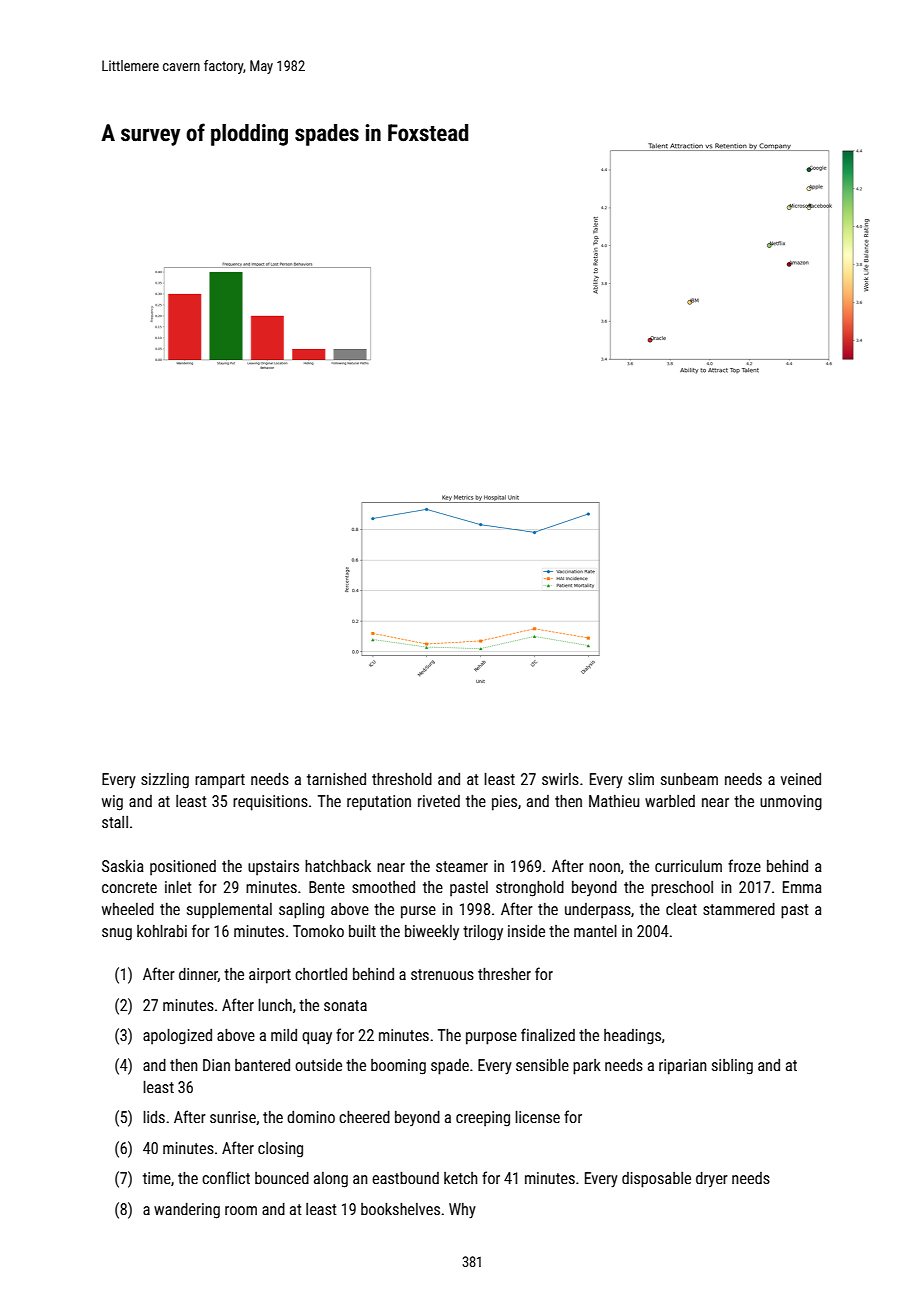 The width and height of the image is (924, 1308). Describe the element at coordinates (338, 866) in the image. I see `hatchback` at that location.
